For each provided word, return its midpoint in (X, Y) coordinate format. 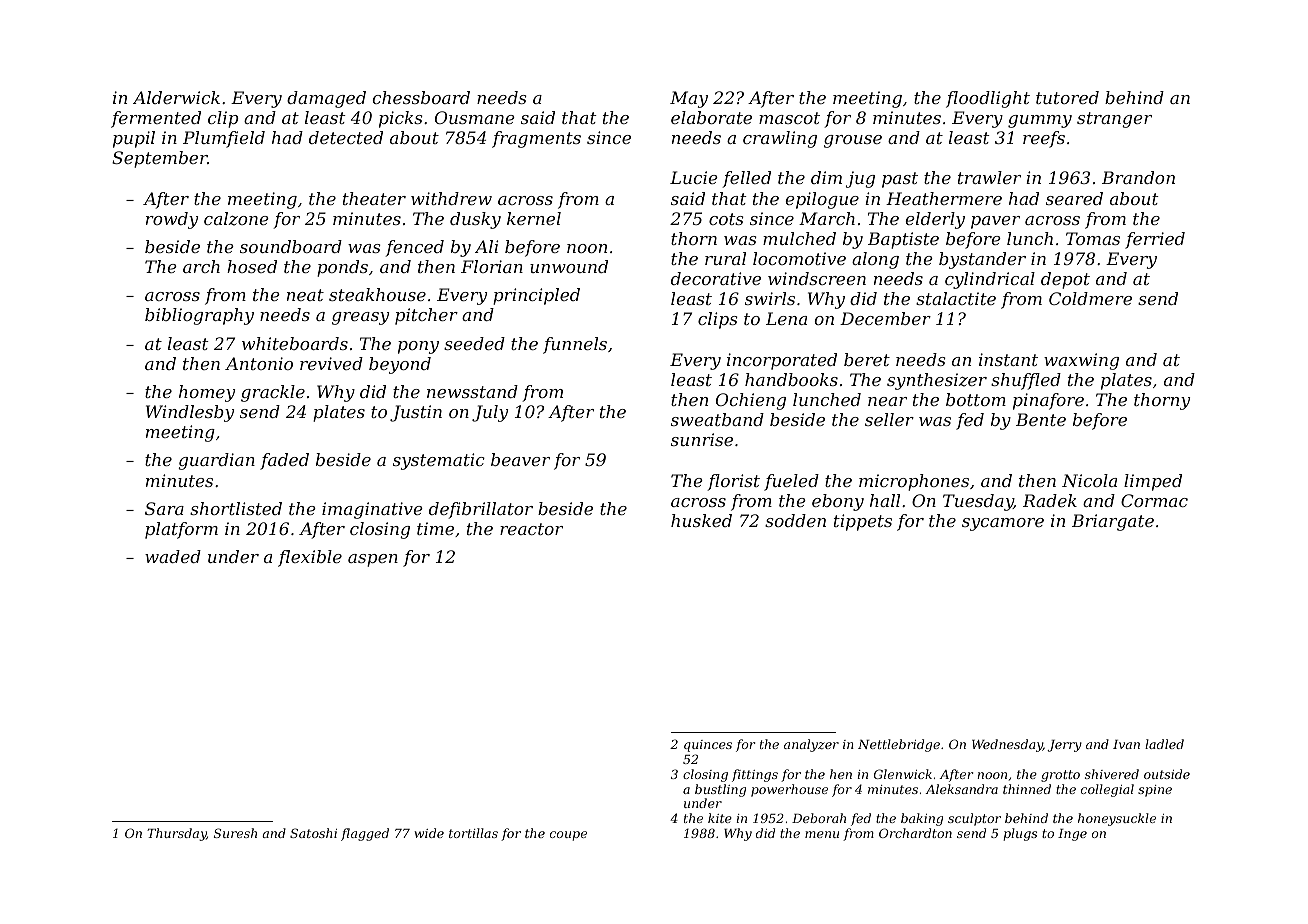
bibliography (199, 316)
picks (401, 119)
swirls (770, 298)
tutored (1067, 97)
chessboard (421, 97)
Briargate (1113, 522)
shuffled (1026, 381)
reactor (531, 529)
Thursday (177, 834)
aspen (373, 560)
